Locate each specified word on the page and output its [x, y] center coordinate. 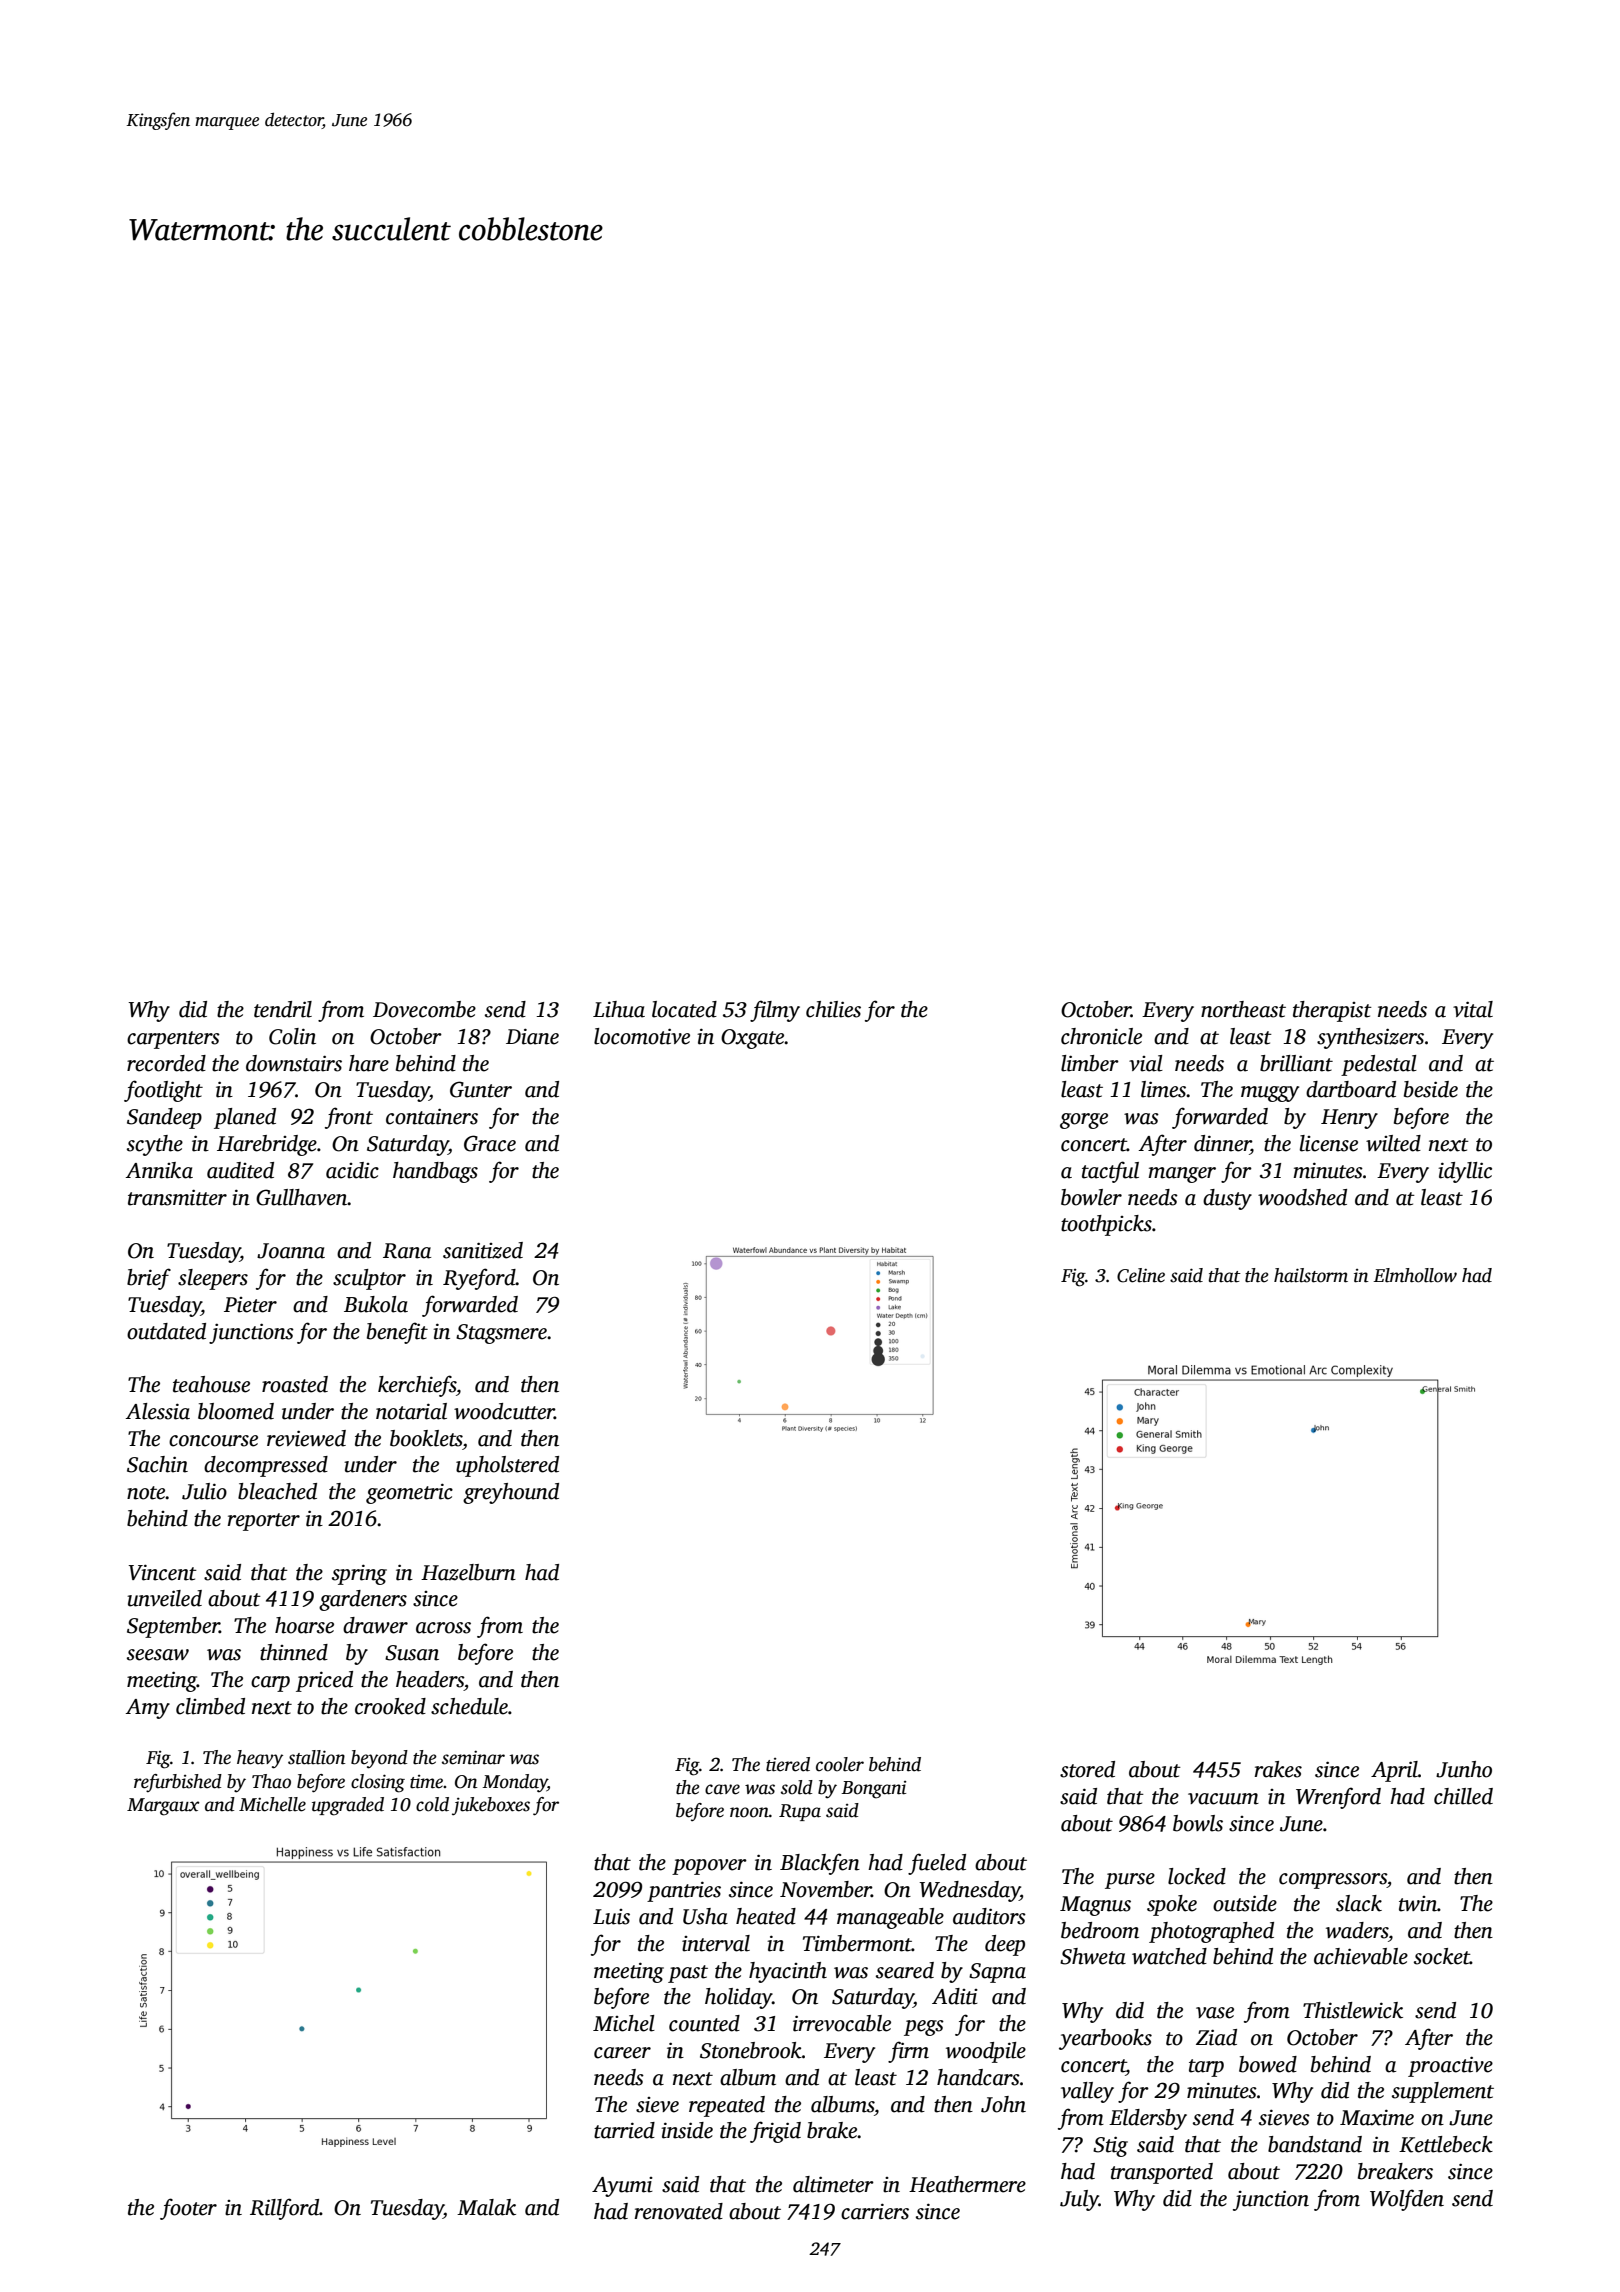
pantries [684, 1891]
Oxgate [753, 1039]
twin [1418, 1904]
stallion [317, 1757]
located [684, 1009]
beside [1431, 1089]
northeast [1243, 1009]
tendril [283, 1009]
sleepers [213, 1279]
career [622, 2053]
